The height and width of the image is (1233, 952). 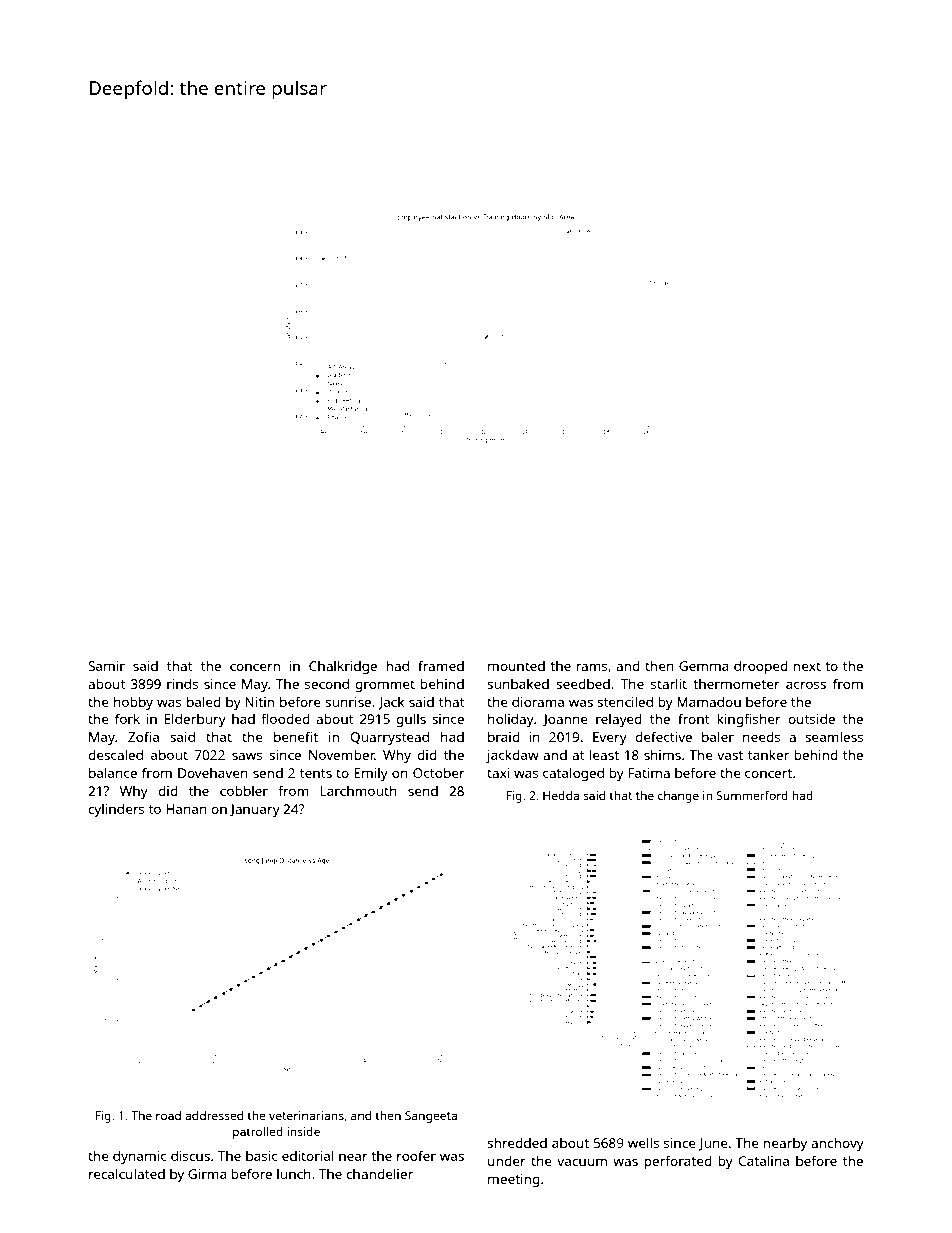 I want to click on next, so click(x=807, y=666).
